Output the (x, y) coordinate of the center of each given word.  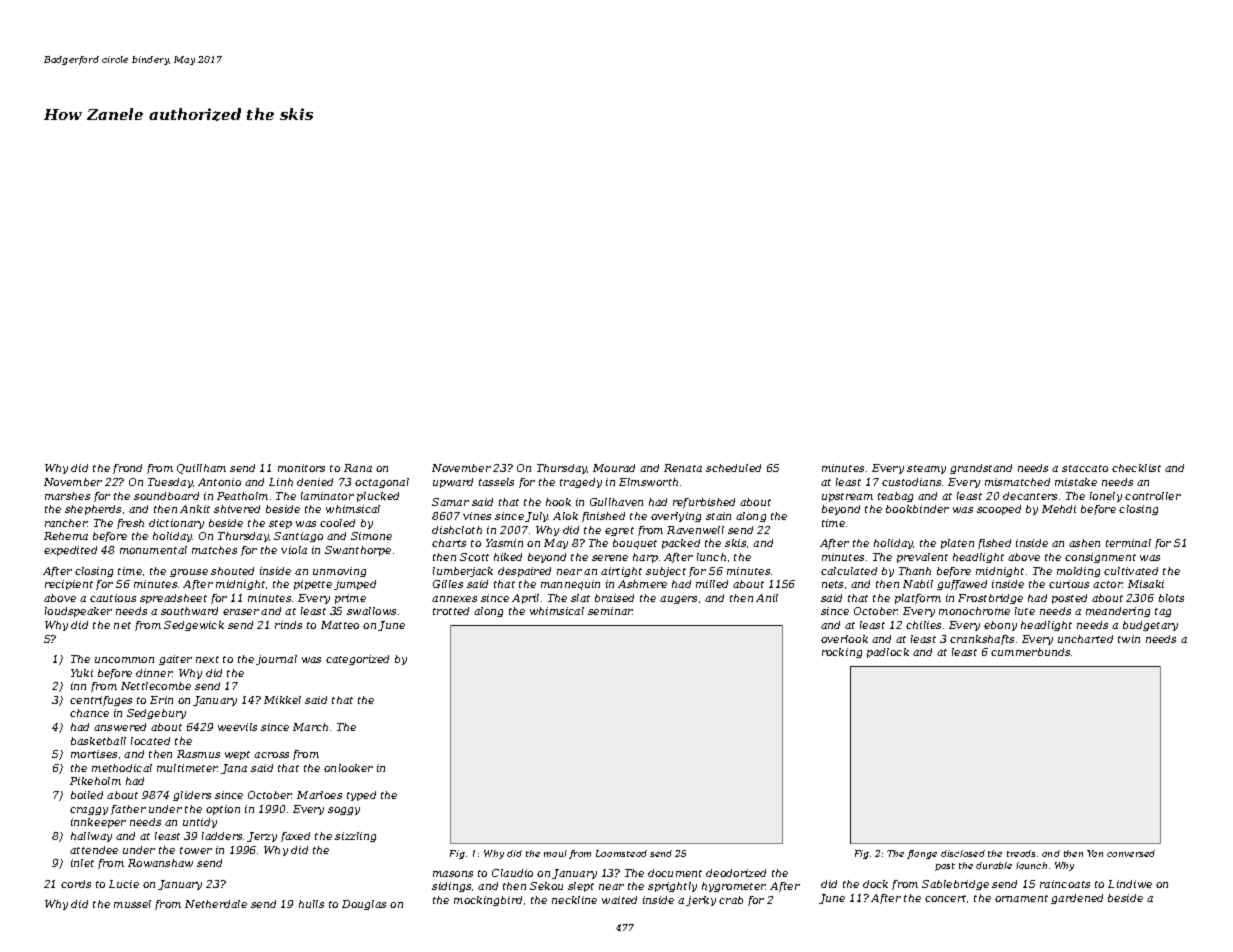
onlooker (348, 768)
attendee (94, 850)
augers (678, 600)
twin (1129, 639)
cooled (337, 523)
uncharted (1085, 639)
